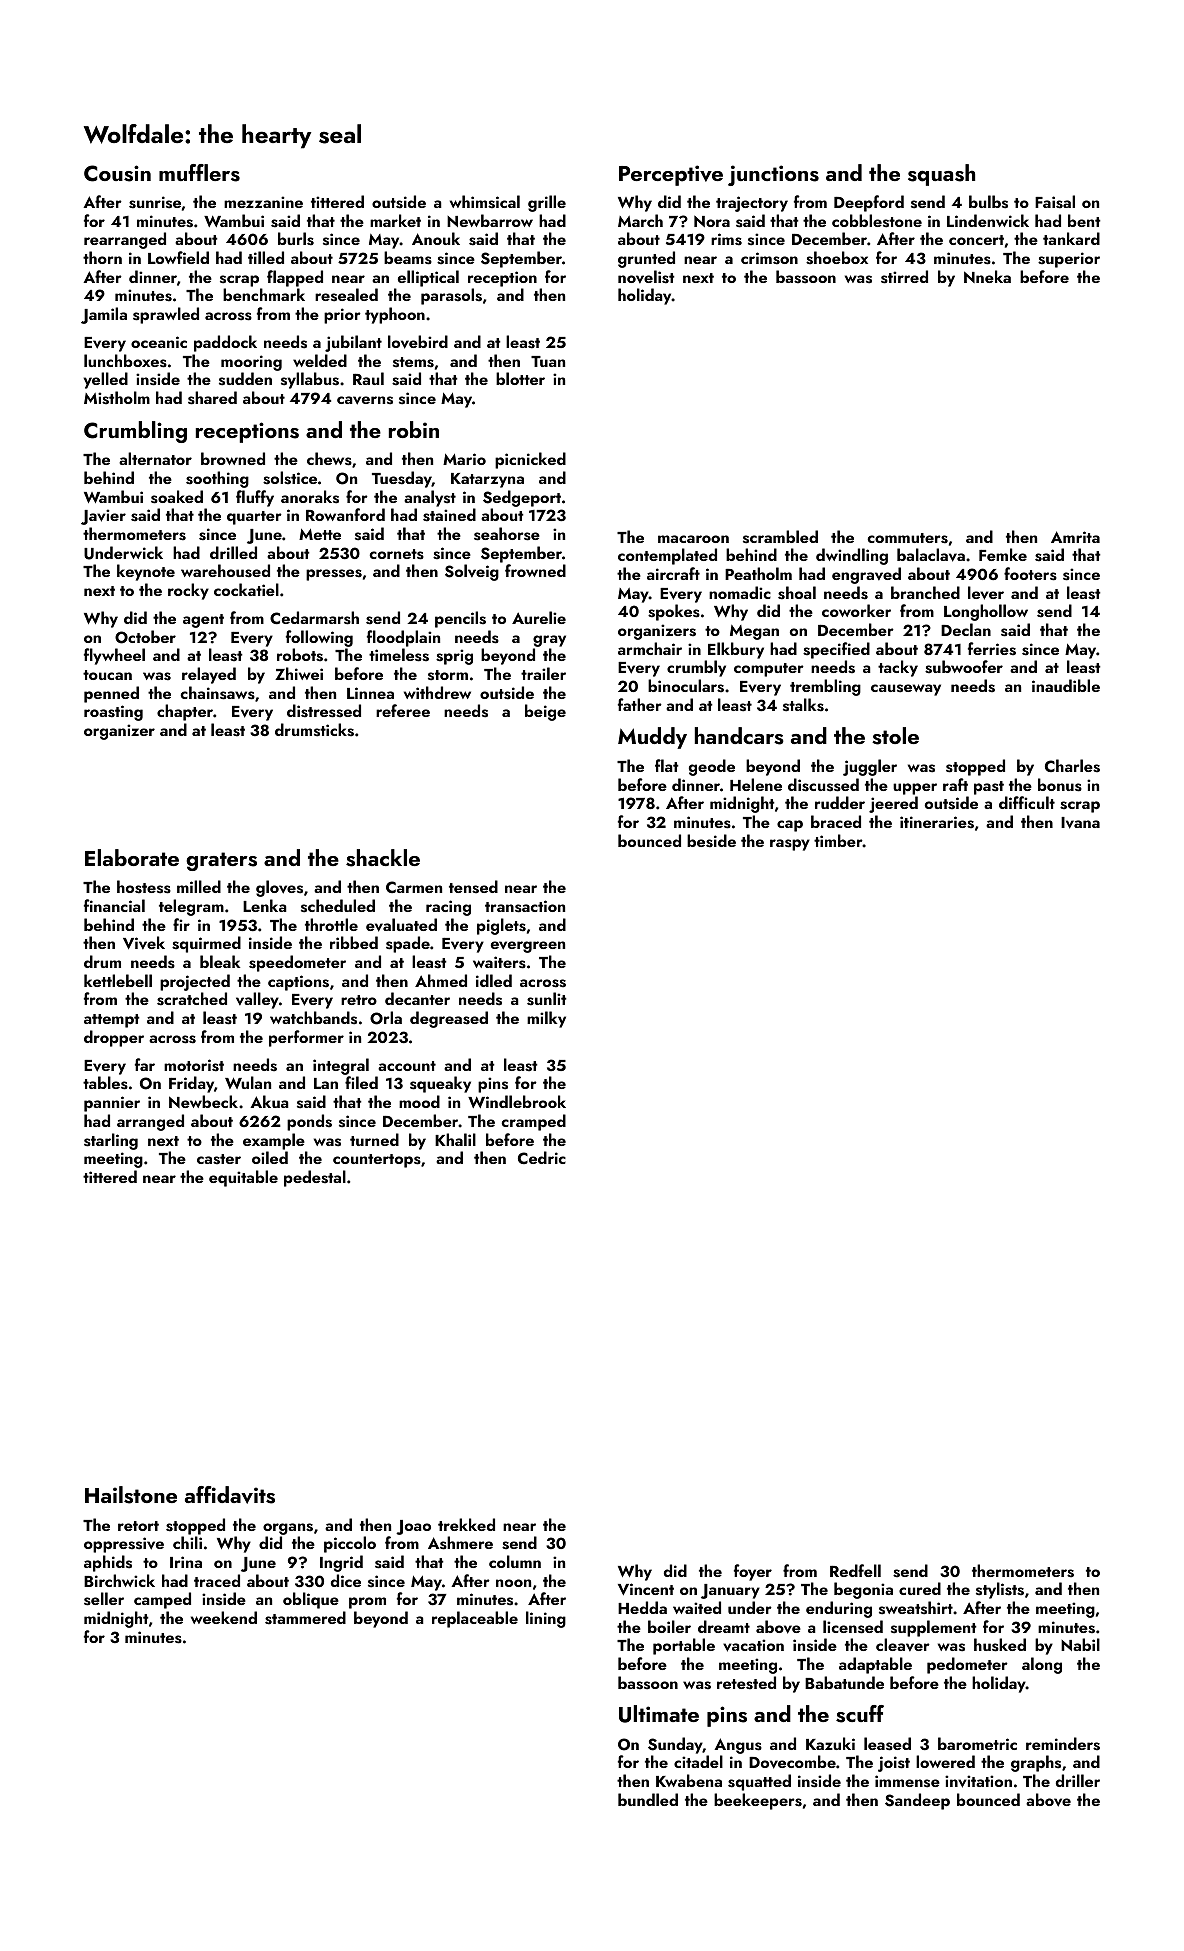  I want to click on evergreen, so click(528, 947).
